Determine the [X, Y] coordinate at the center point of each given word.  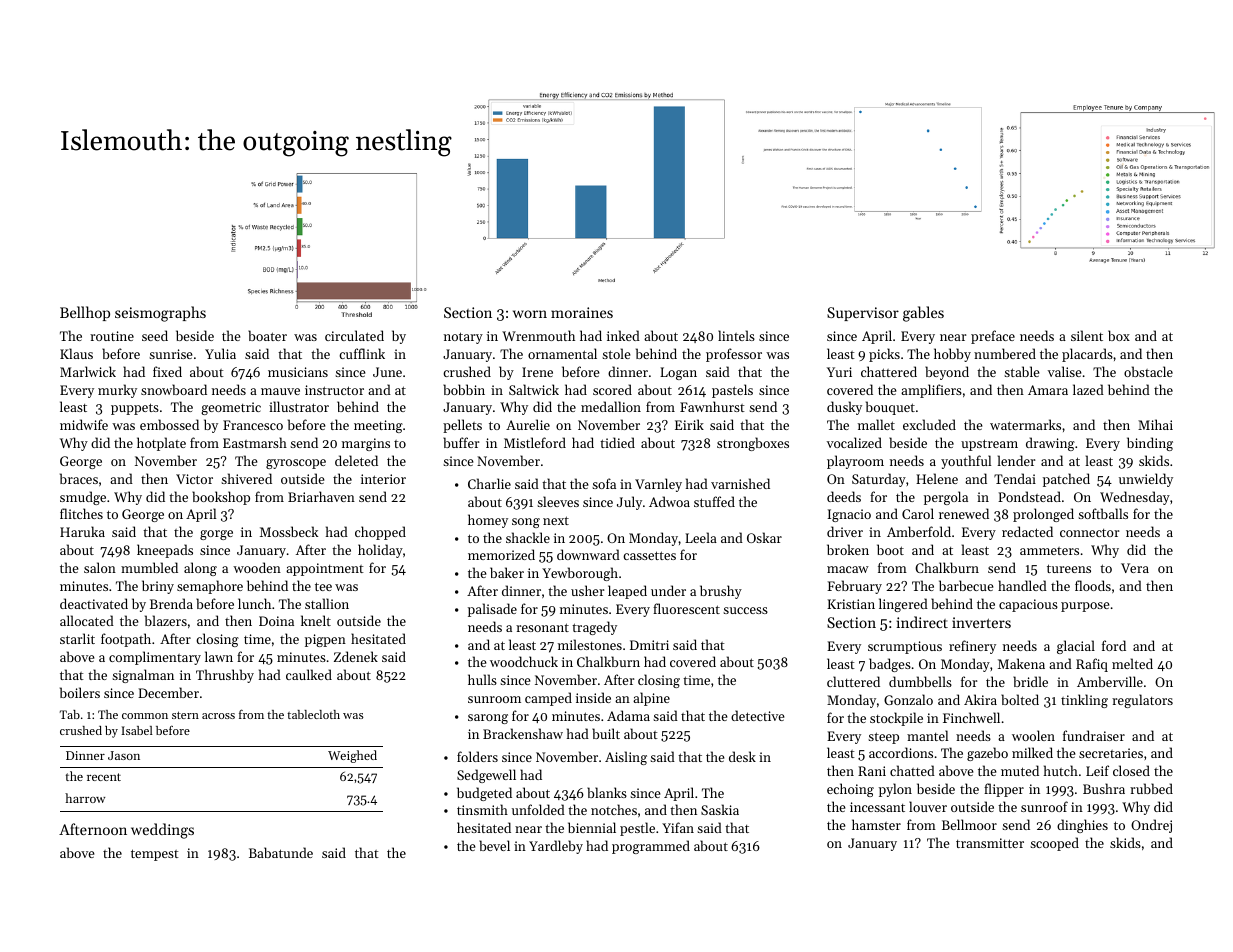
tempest [155, 855]
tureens [1069, 568]
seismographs [160, 314]
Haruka [82, 531]
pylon [895, 790]
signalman [143, 676]
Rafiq [1092, 665]
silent [1087, 335]
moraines [582, 312]
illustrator [299, 406]
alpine [651, 699]
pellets [462, 426]
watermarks [1025, 424]
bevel [494, 845]
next [556, 520]
